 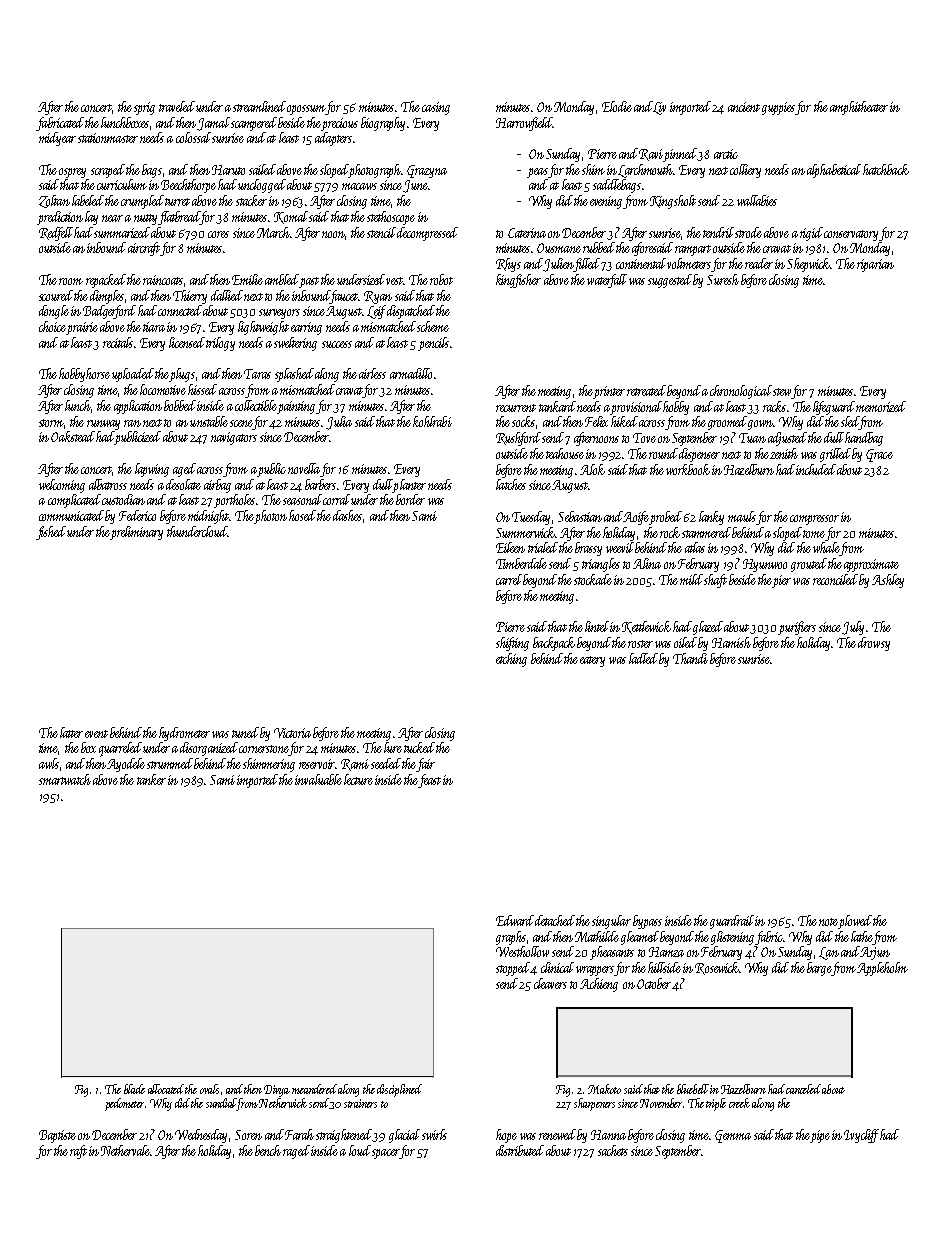 What do you see at coordinates (144, 108) in the document?
I see `sprig` at bounding box center [144, 108].
